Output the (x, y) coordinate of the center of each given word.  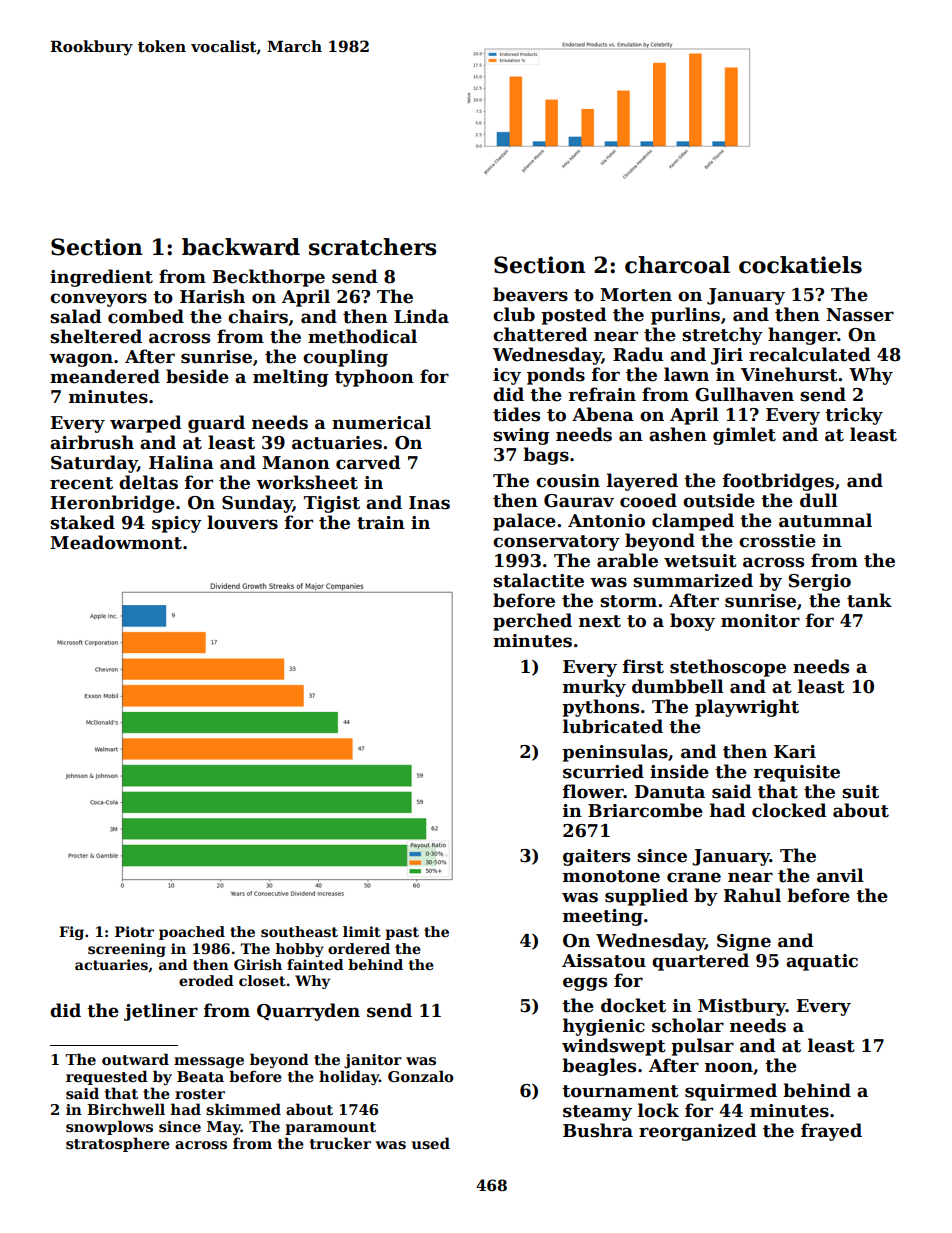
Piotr (134, 931)
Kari (795, 752)
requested (107, 1077)
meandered (105, 376)
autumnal (825, 520)
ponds (556, 376)
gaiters (596, 857)
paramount (330, 1128)
